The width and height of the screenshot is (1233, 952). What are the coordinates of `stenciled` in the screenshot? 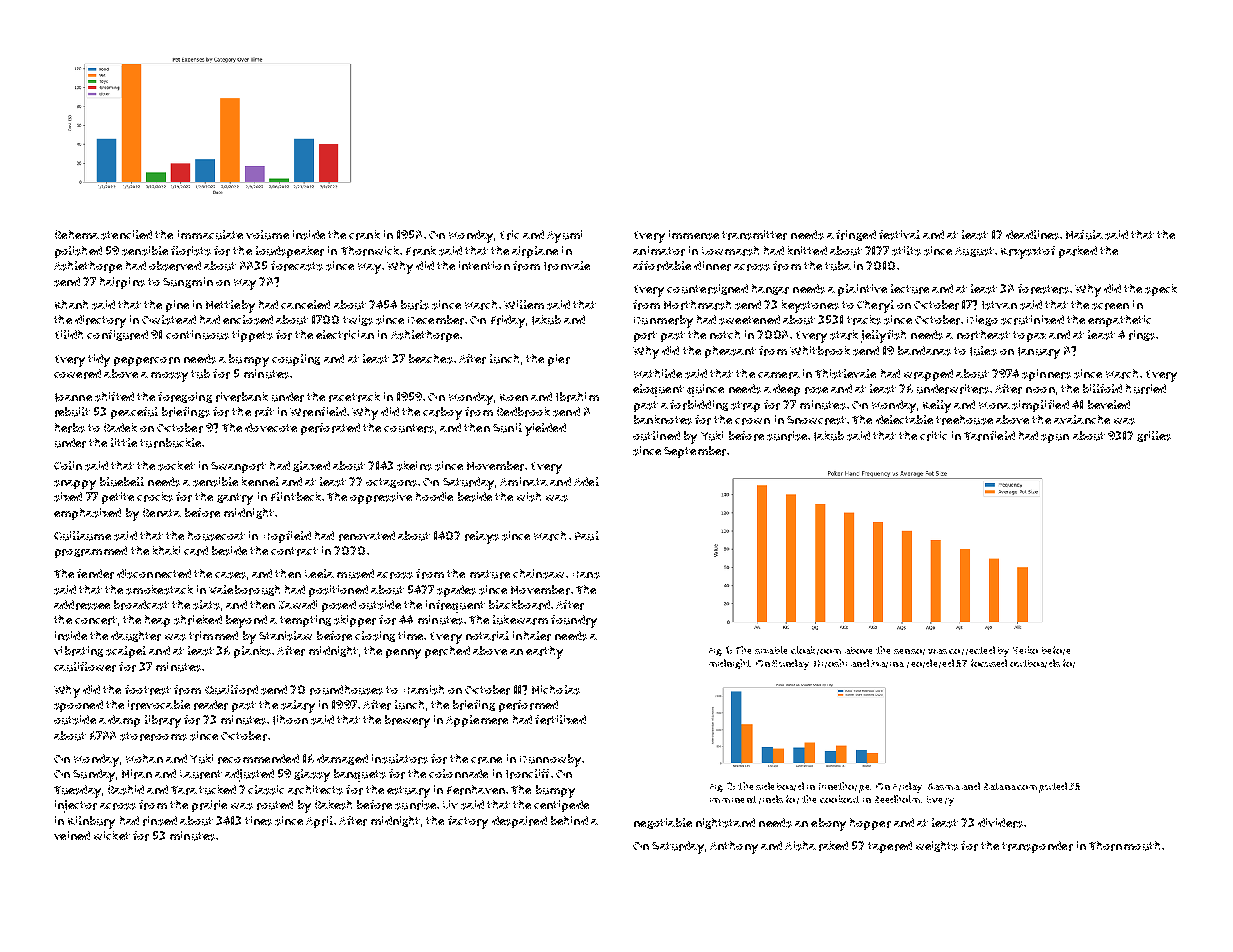 It's located at (126, 235).
